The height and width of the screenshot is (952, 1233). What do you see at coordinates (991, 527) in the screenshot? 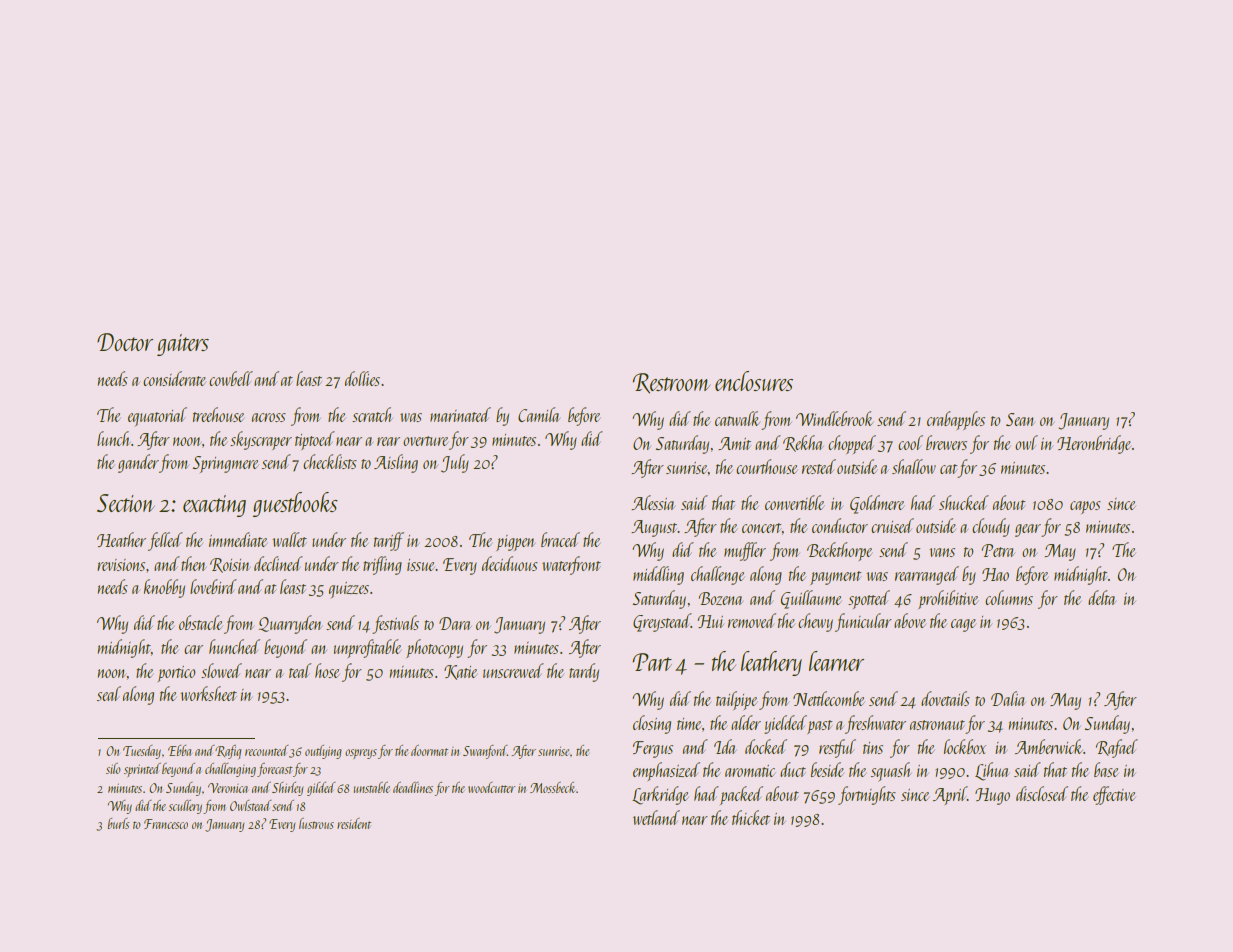
I see `cloudy` at bounding box center [991, 527].
